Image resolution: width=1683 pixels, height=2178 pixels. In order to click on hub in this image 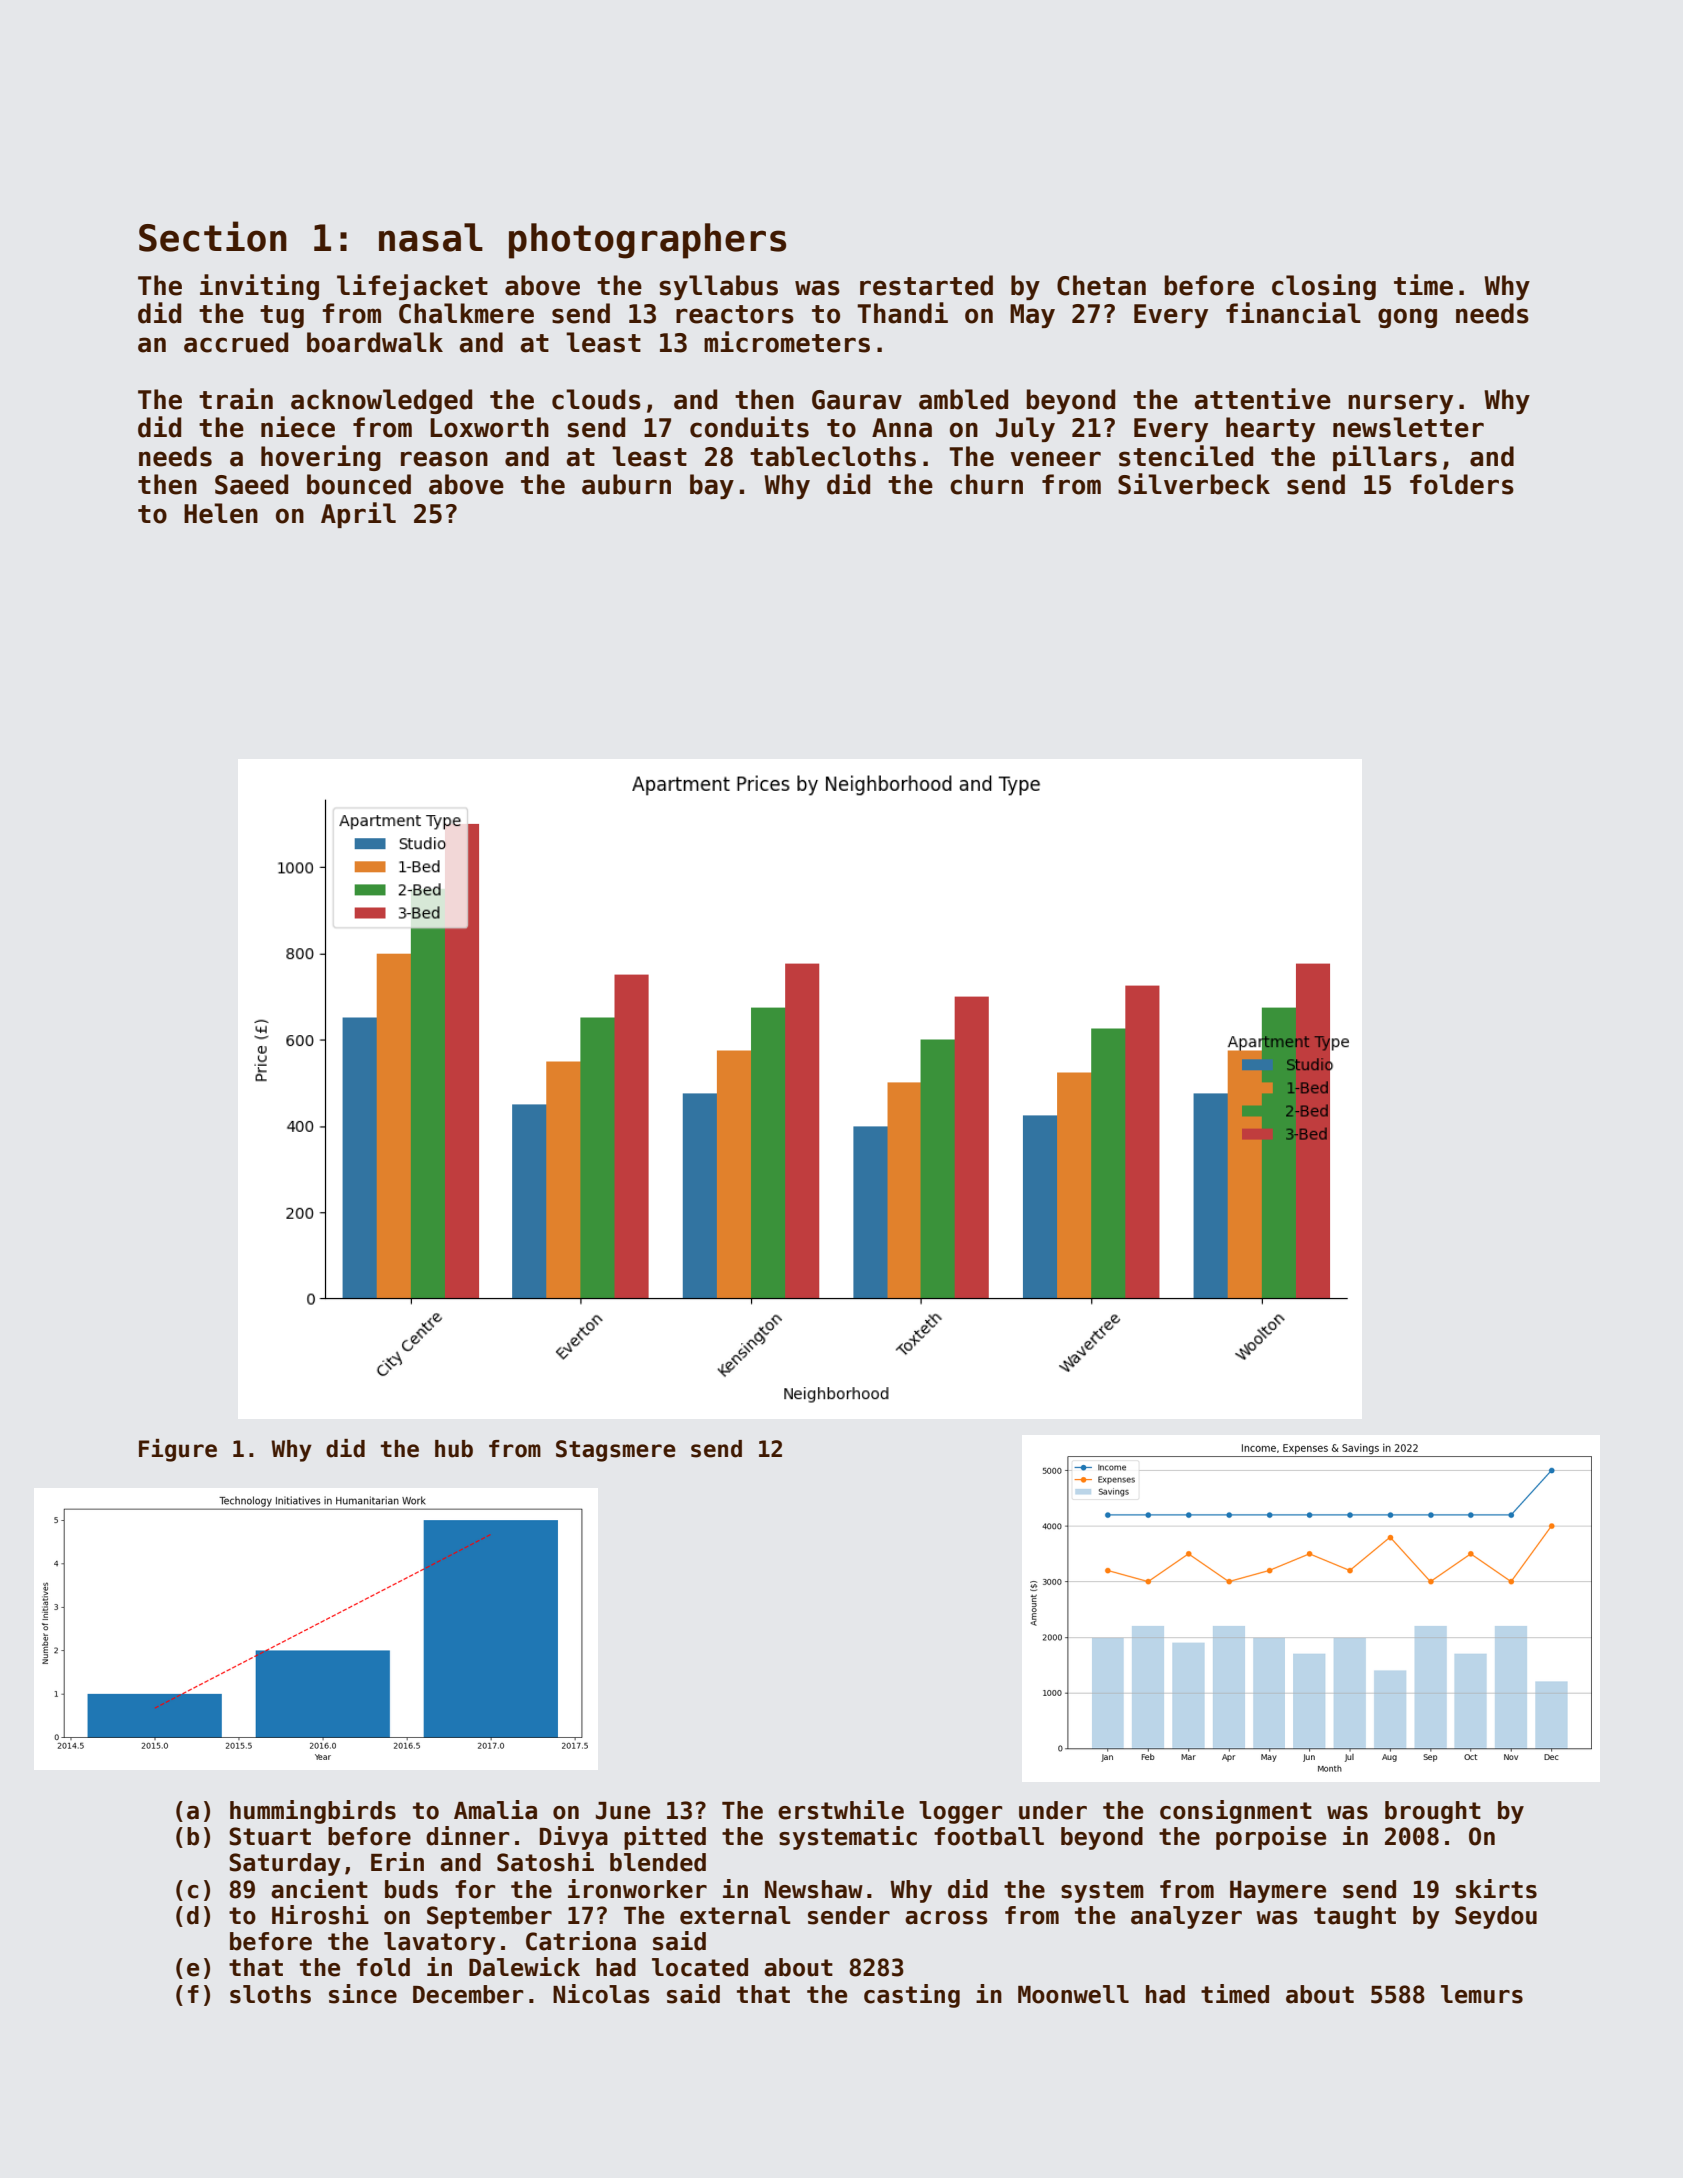, I will do `click(454, 1449)`.
